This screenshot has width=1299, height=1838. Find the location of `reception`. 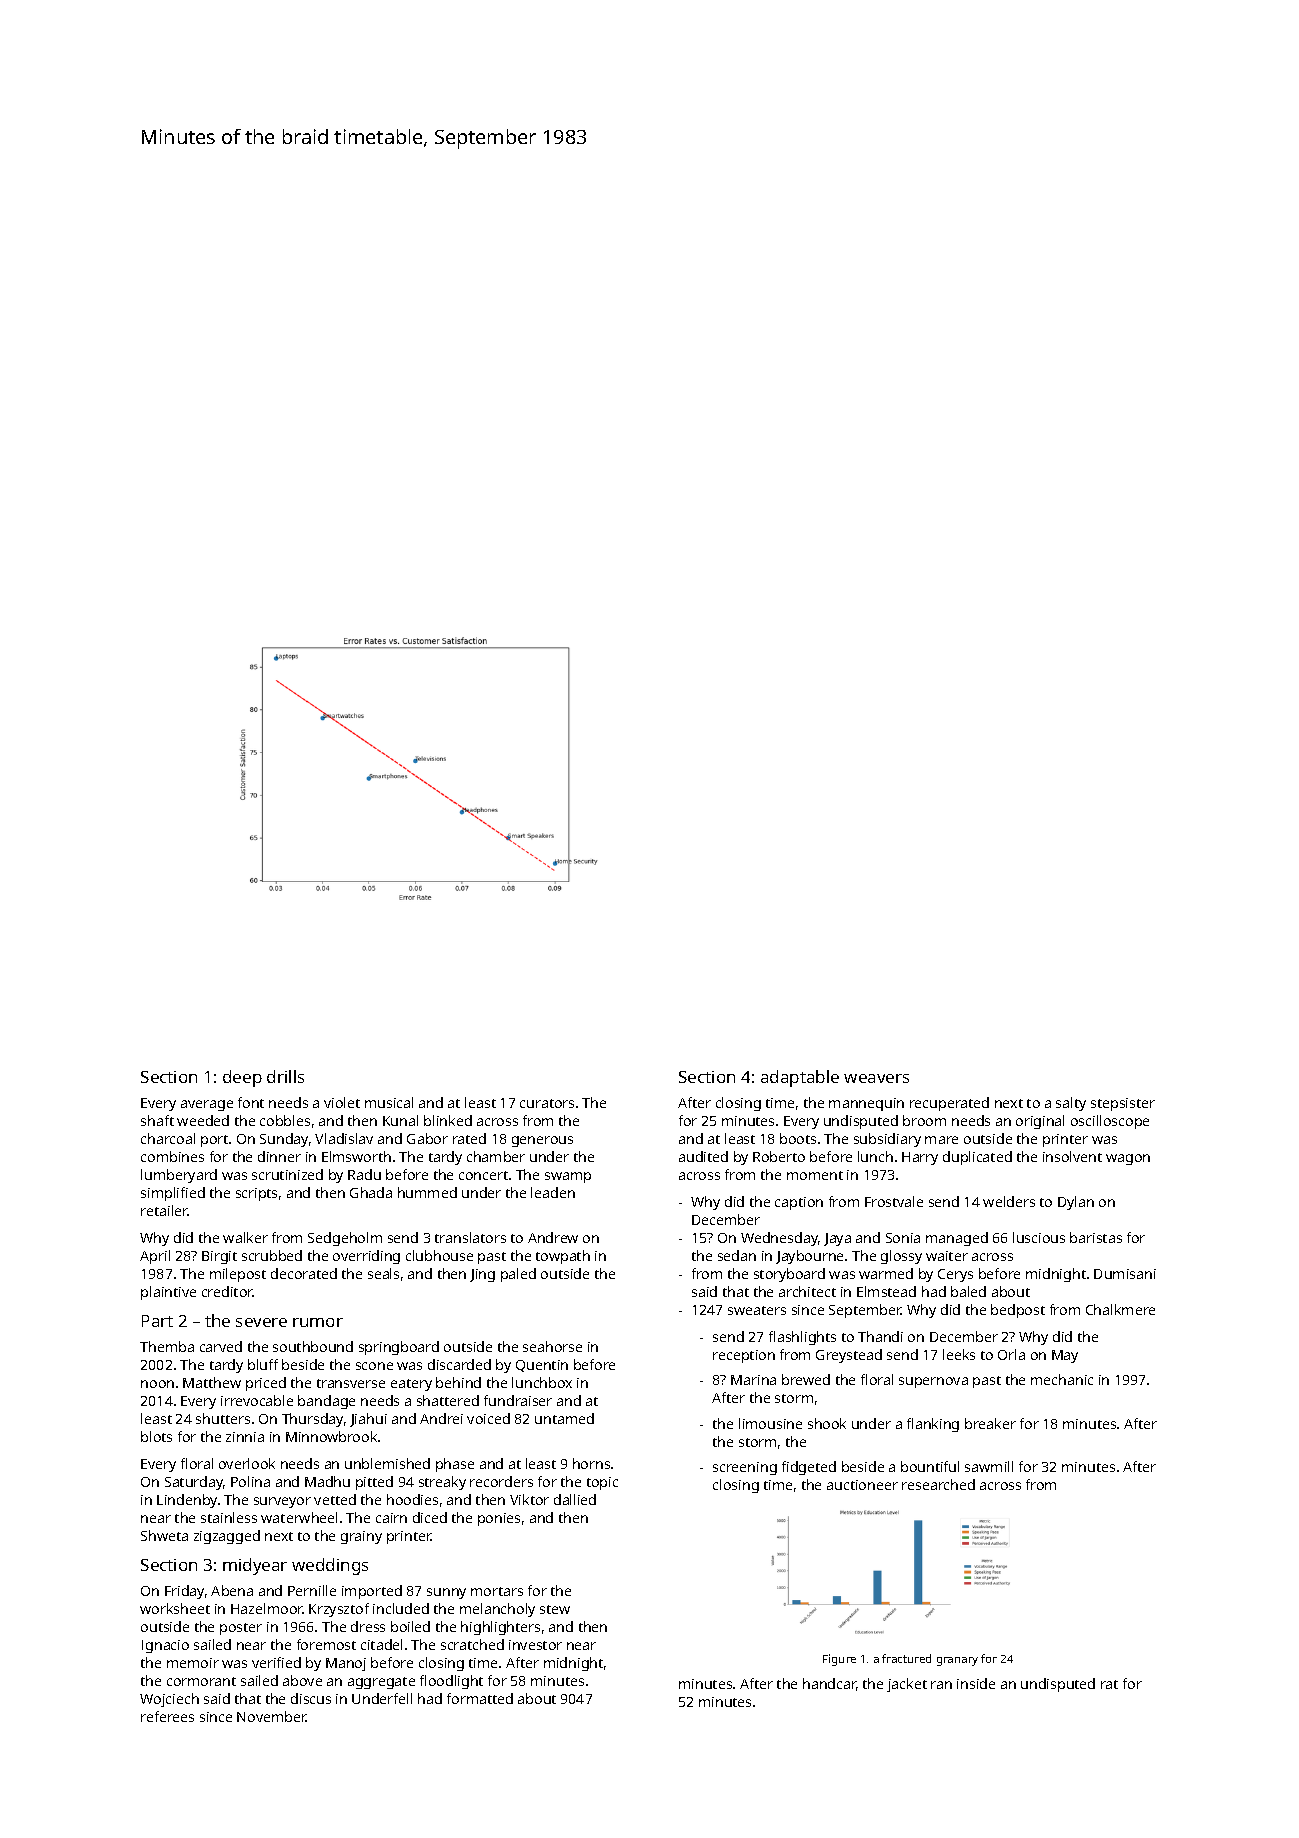

reception is located at coordinates (744, 1356).
